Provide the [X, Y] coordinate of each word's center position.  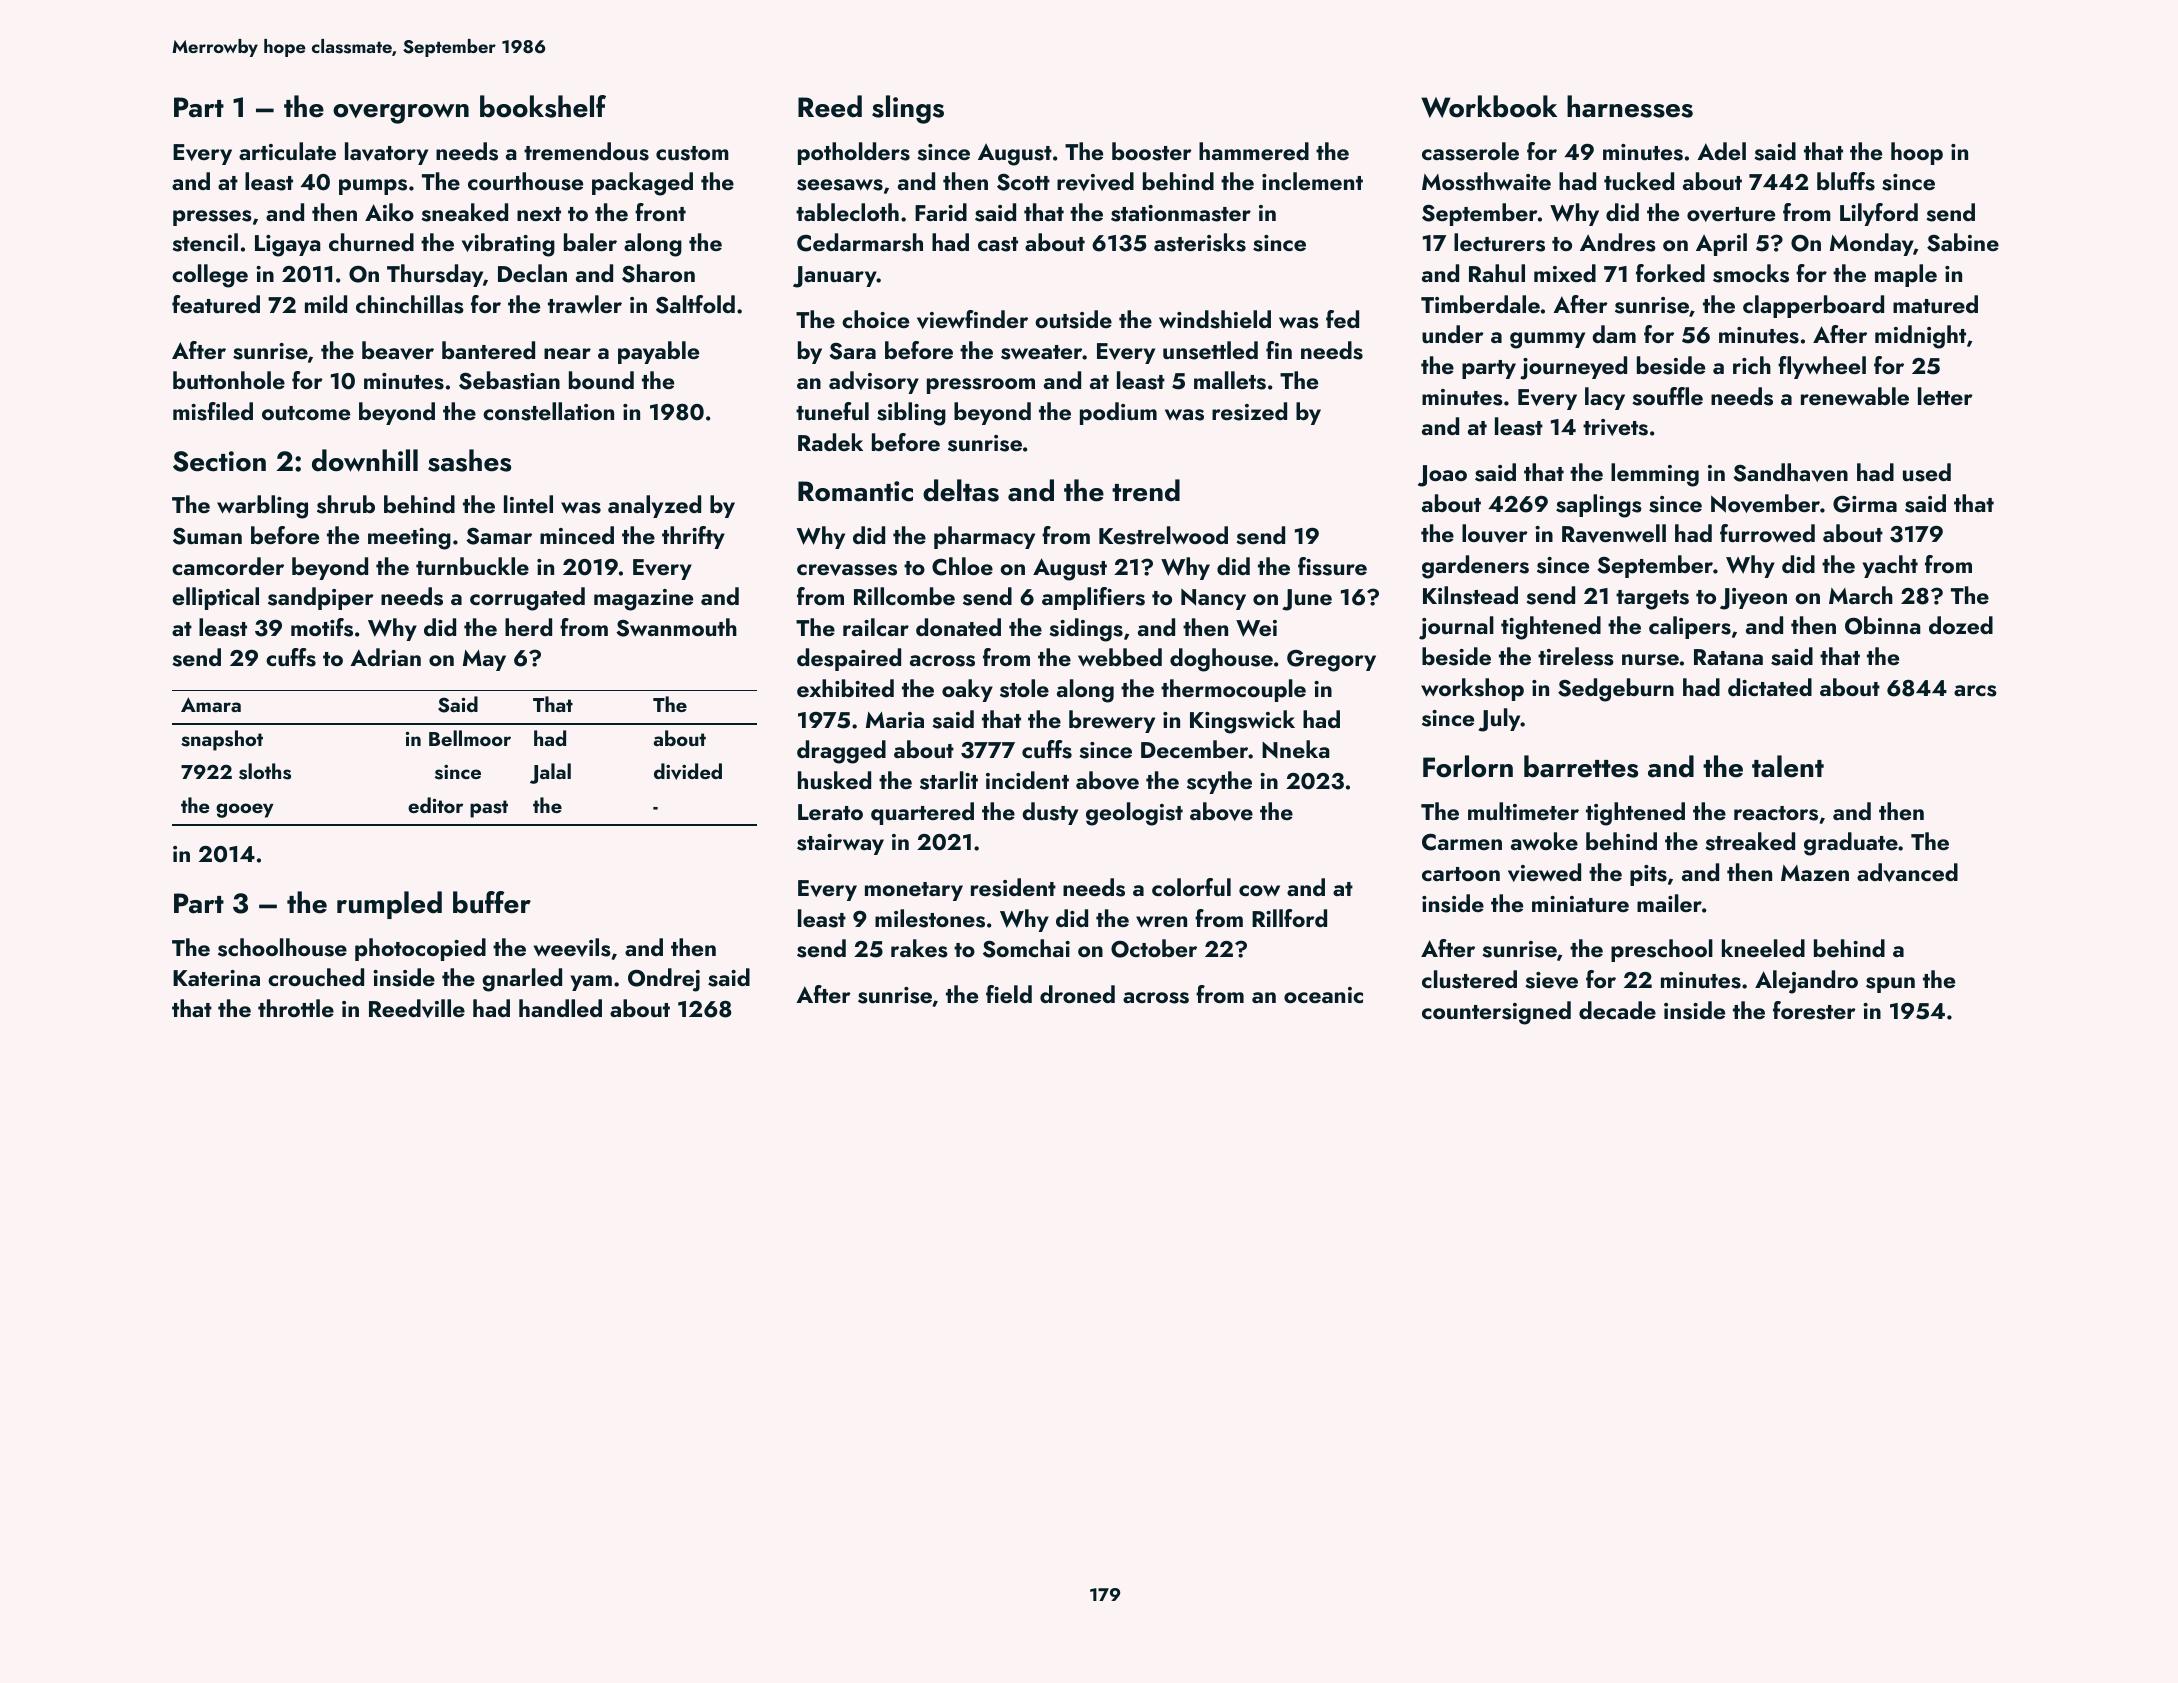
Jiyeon [1753, 599]
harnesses [1630, 106]
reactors [1776, 813]
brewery [1112, 721]
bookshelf [543, 106]
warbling [262, 507]
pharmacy [984, 537]
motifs [322, 627]
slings [908, 109]
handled [560, 1008]
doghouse [1221, 660]
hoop [1917, 153]
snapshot [222, 740]
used [1927, 472]
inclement [1312, 181]
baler [590, 242]
